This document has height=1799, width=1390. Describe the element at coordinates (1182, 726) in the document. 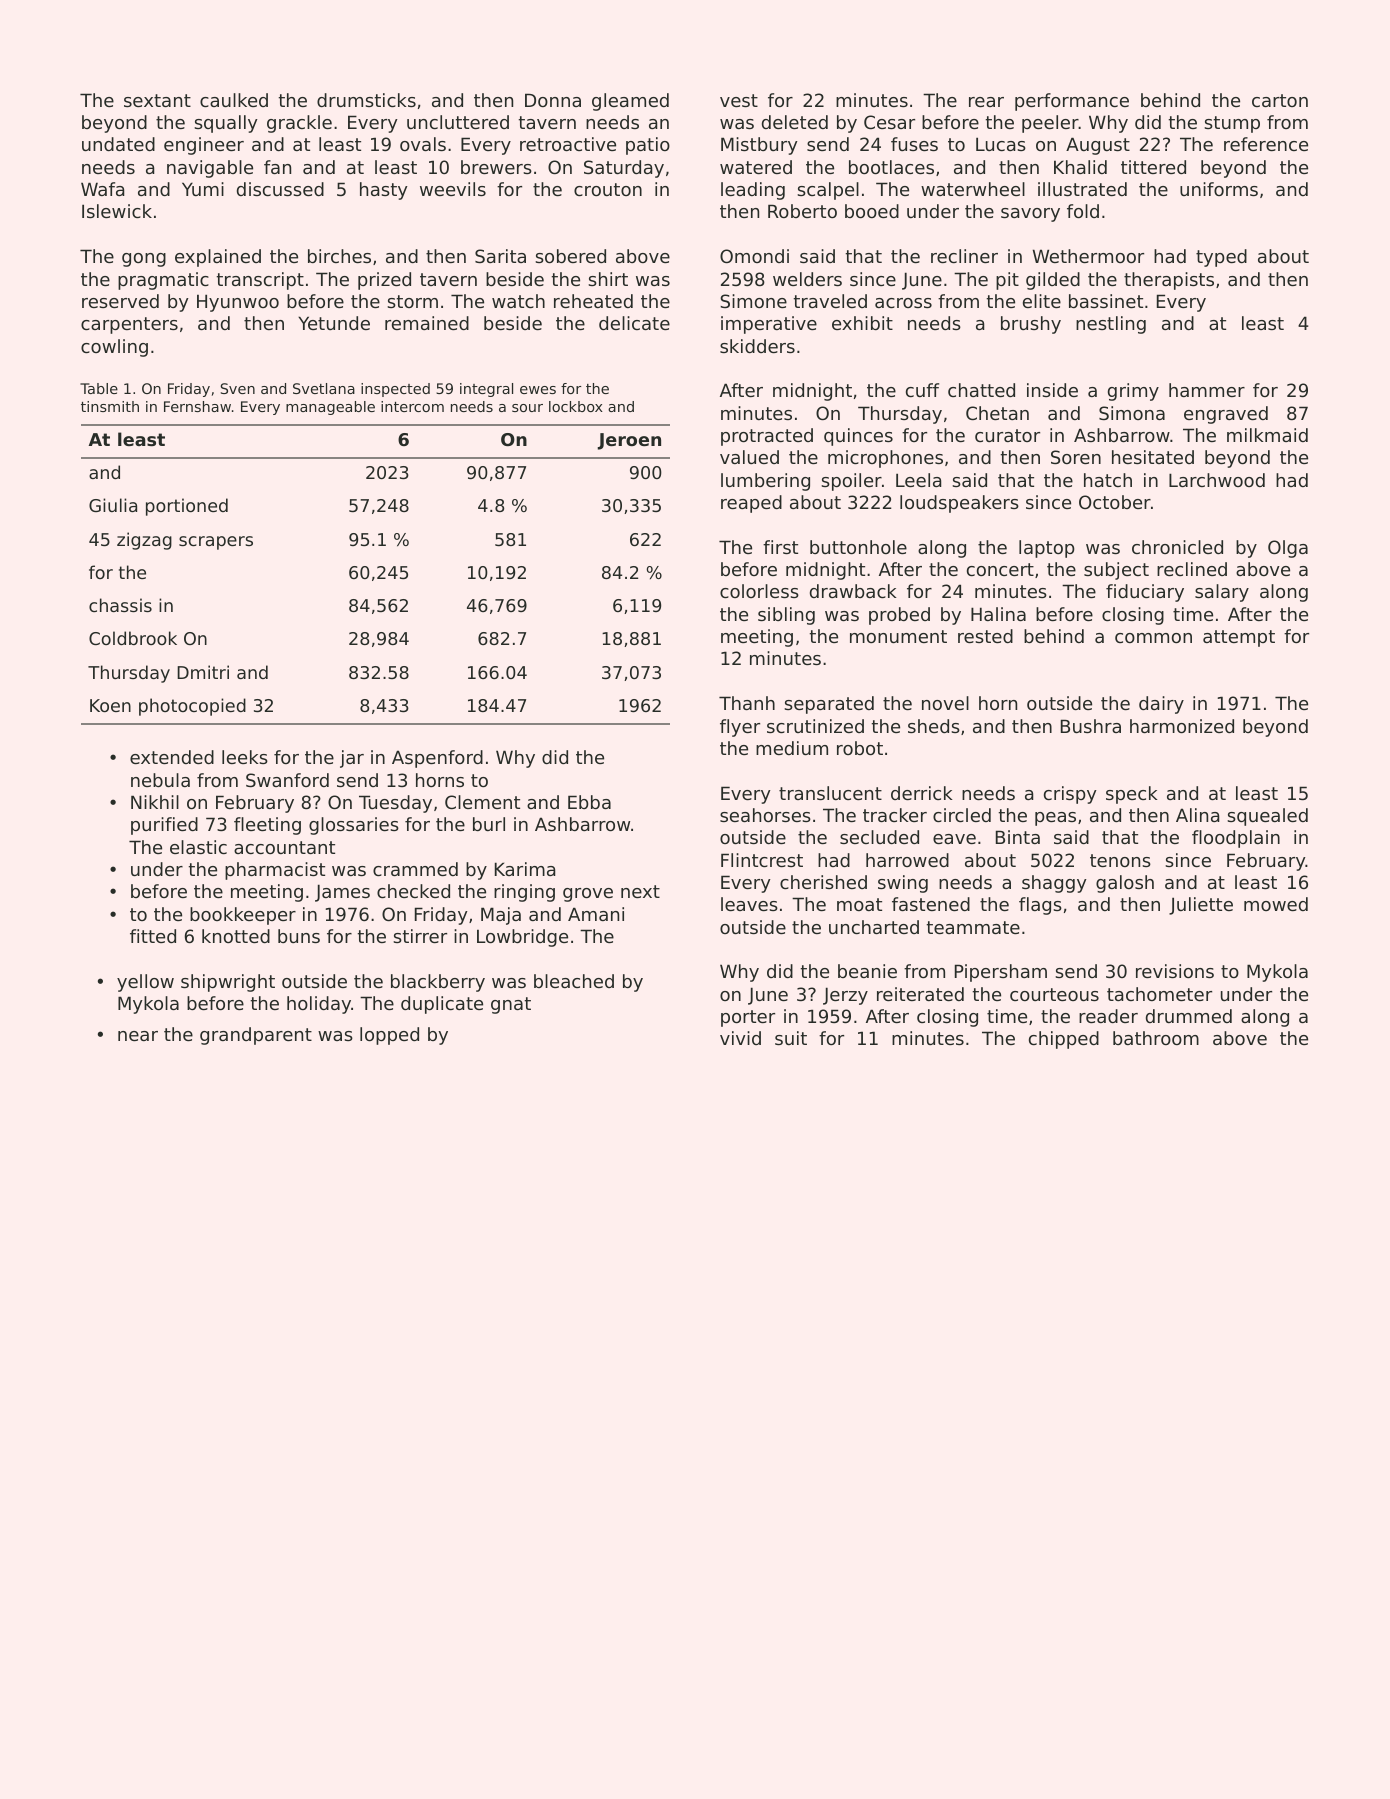

I see `harmonized` at that location.
